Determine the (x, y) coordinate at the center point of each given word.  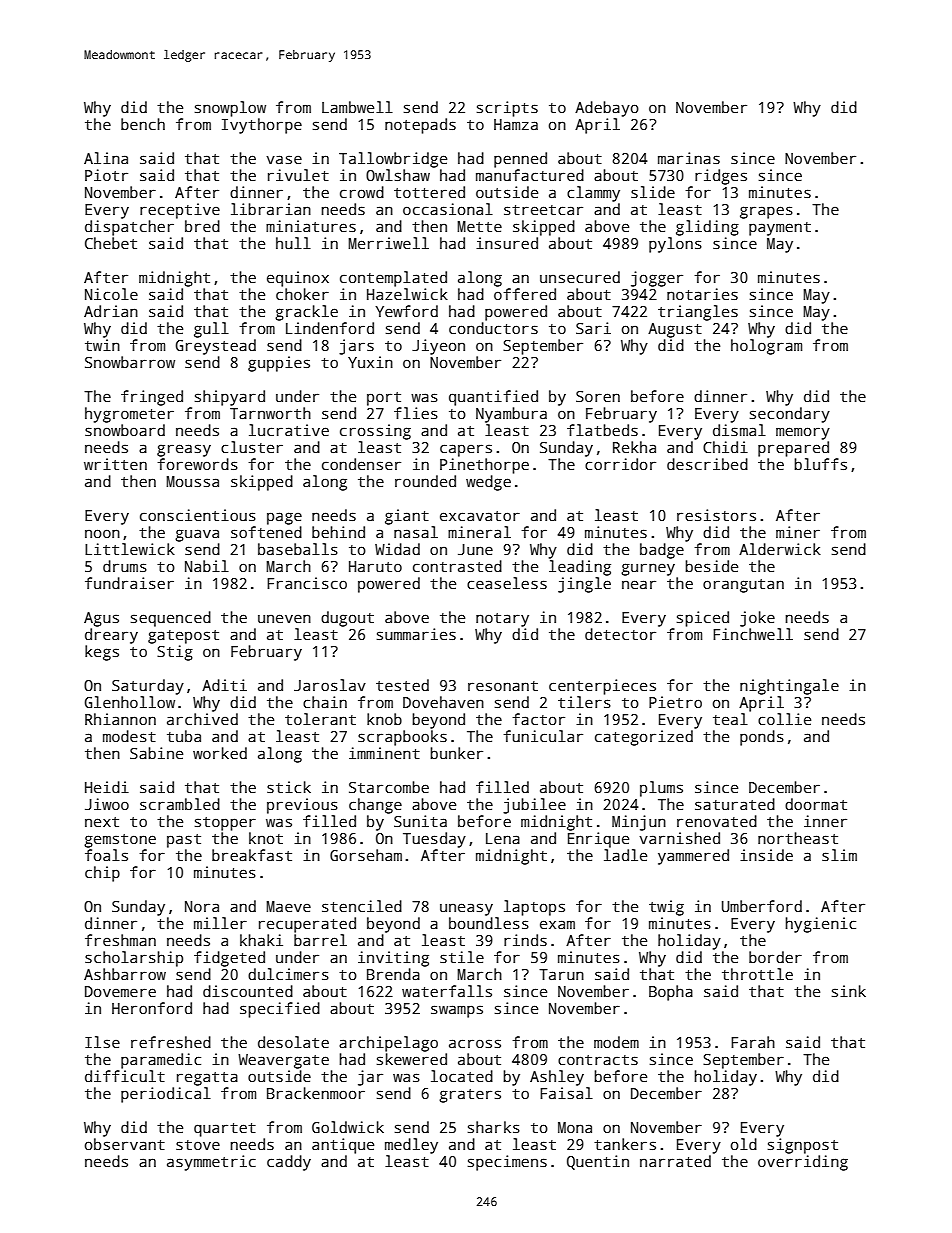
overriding (803, 1163)
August (675, 330)
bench (143, 124)
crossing (375, 432)
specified (280, 1010)
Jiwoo (107, 804)
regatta (207, 1079)
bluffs (820, 464)
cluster (252, 447)
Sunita (420, 821)
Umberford (762, 906)
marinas (689, 158)
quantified (493, 398)
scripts (507, 109)
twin (102, 345)
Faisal (566, 1093)
